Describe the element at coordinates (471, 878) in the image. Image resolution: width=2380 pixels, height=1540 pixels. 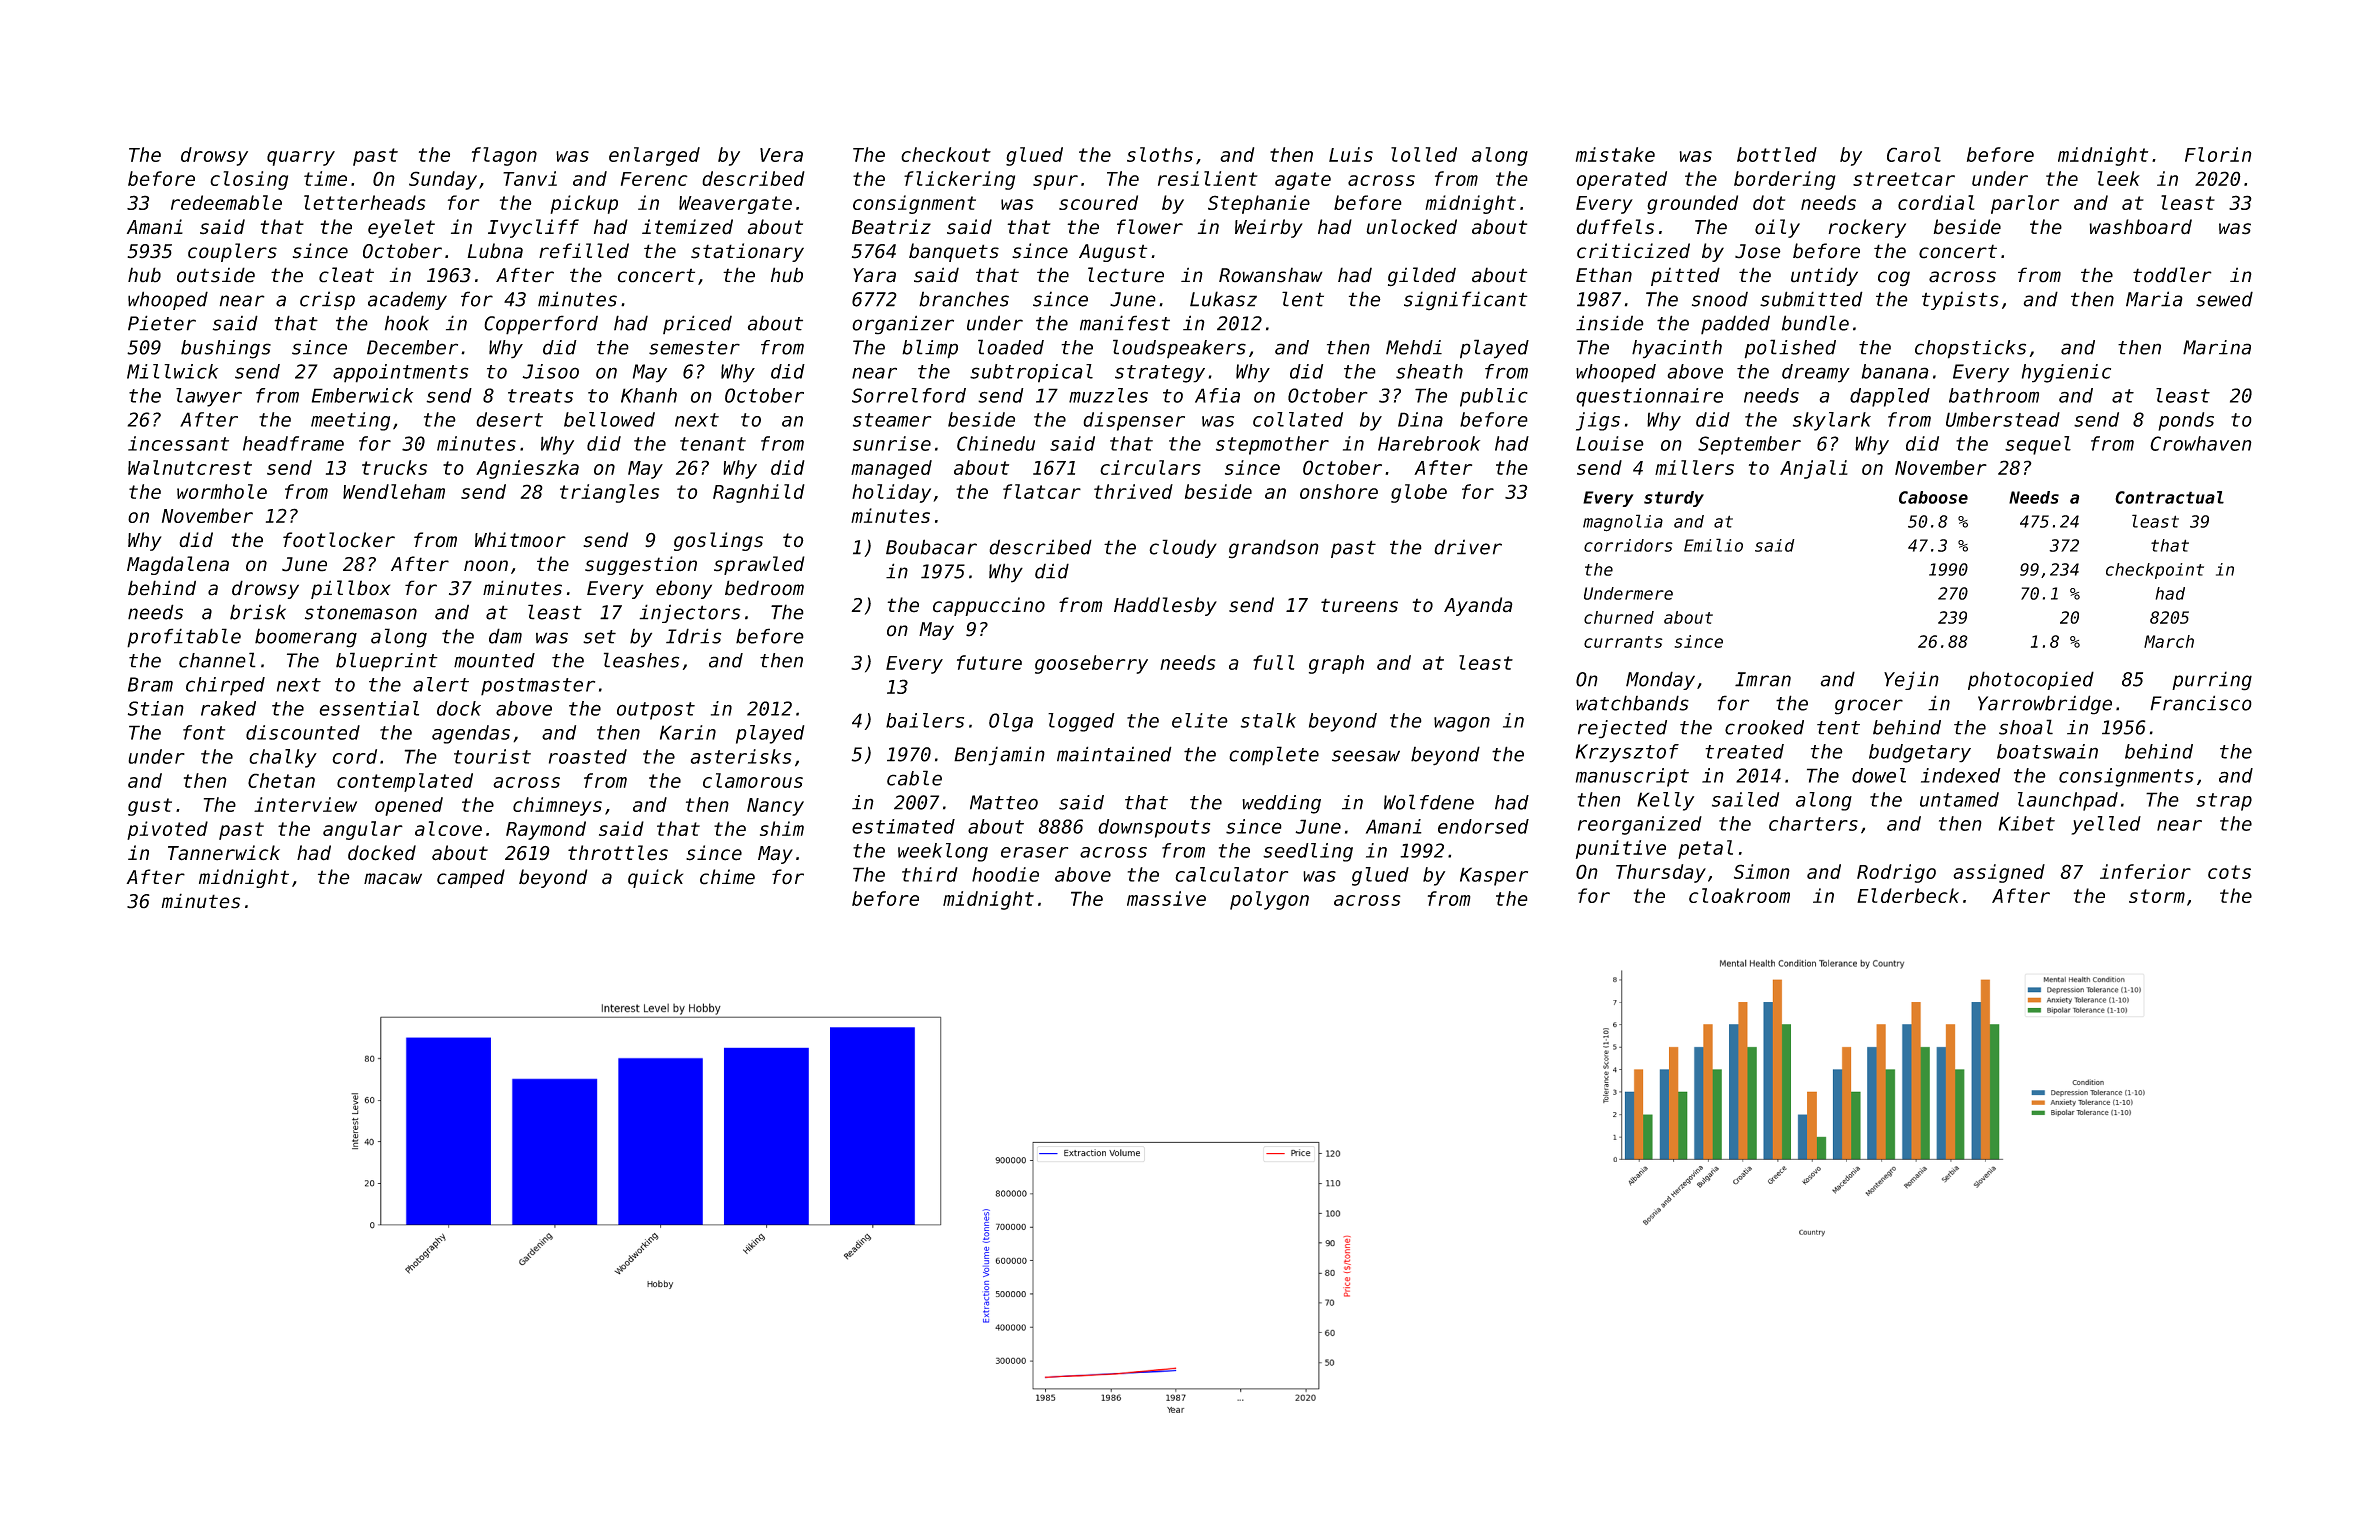
I see `camped` at that location.
